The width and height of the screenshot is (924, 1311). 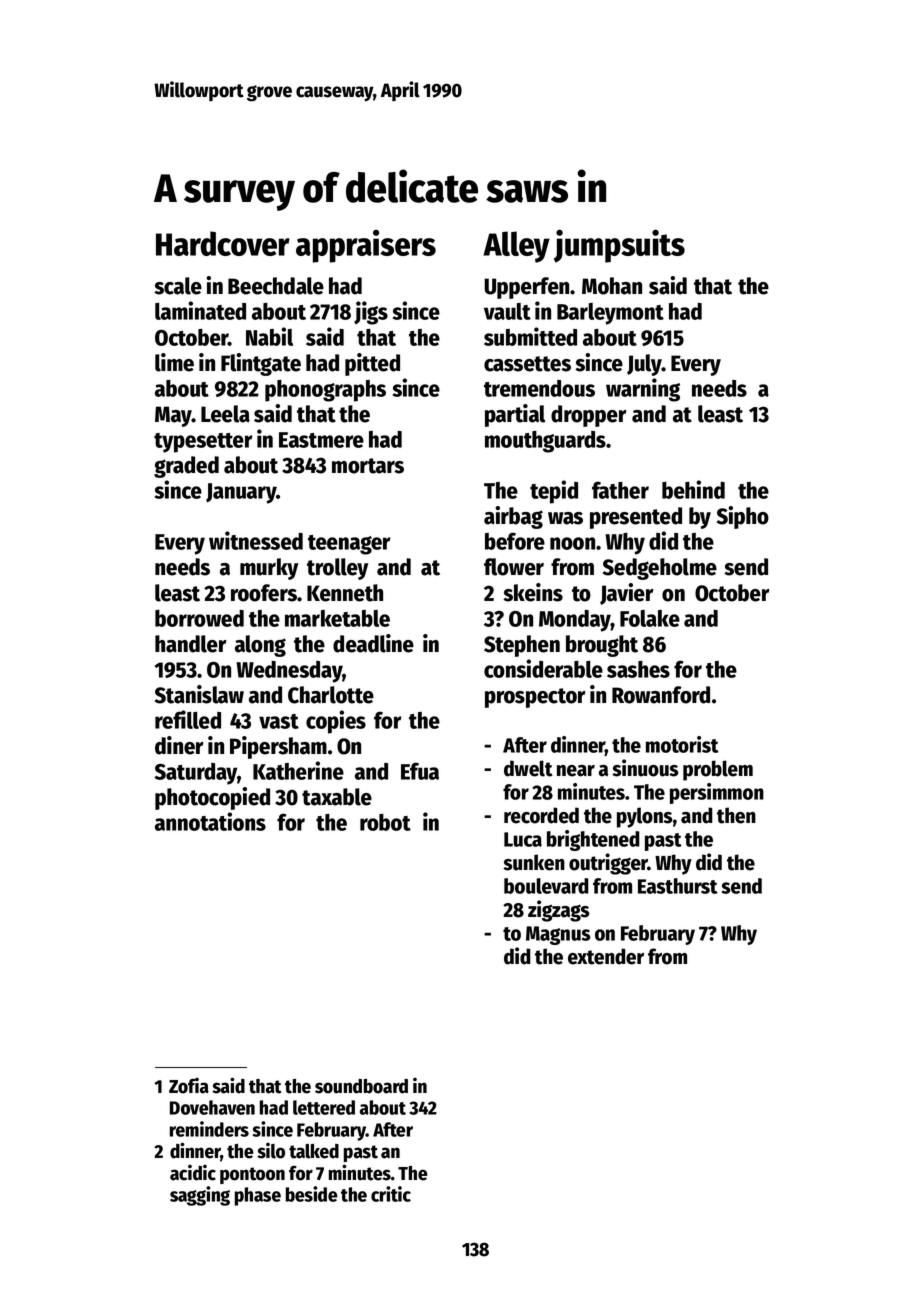 What do you see at coordinates (660, 569) in the screenshot?
I see `Sedgeholme` at bounding box center [660, 569].
